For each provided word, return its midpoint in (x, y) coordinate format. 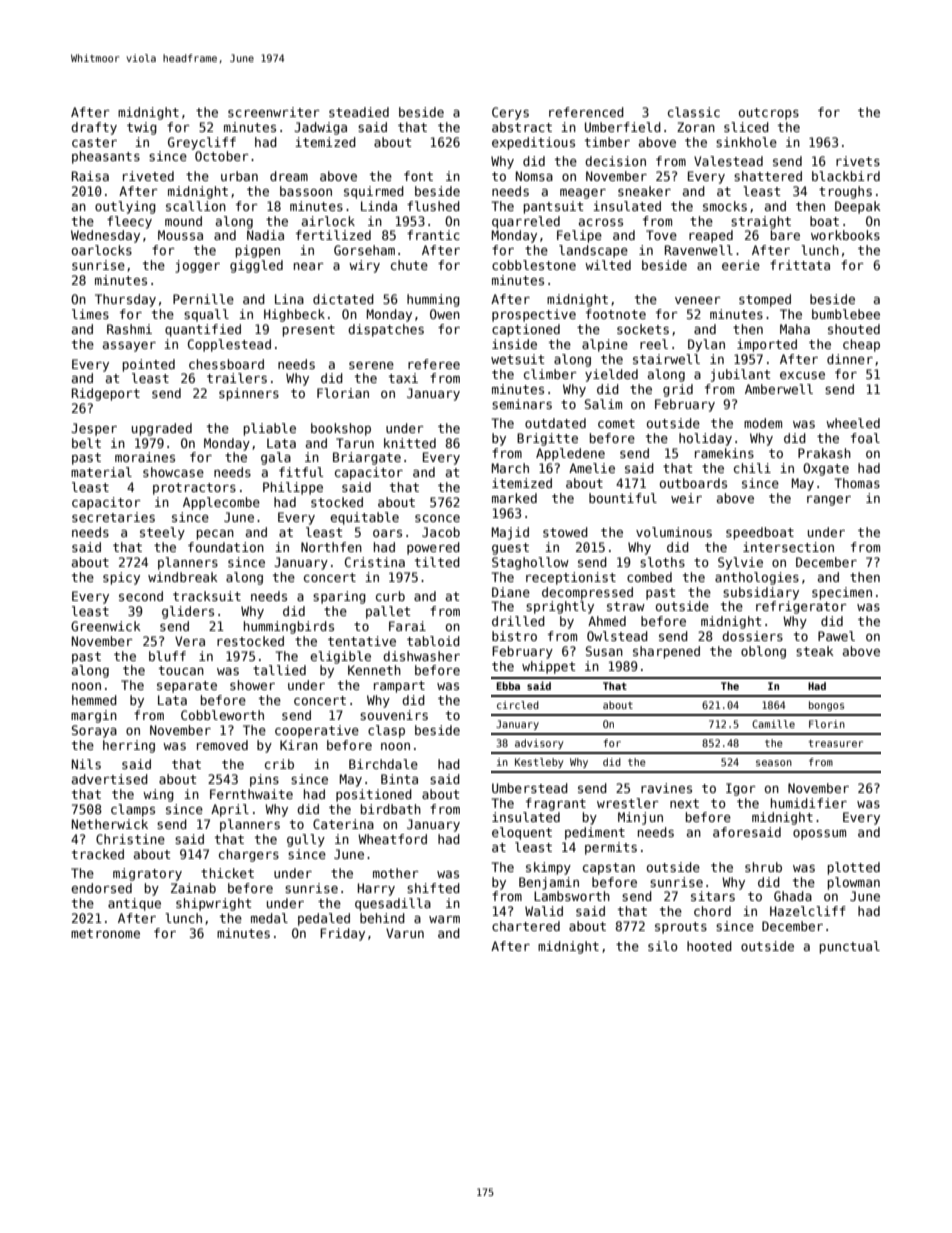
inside (514, 344)
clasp (386, 731)
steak (815, 651)
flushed (433, 206)
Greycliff (202, 143)
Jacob (441, 532)
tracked (97, 854)
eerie (741, 265)
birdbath (391, 809)
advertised (110, 779)
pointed (149, 365)
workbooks (845, 235)
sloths (662, 562)
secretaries (113, 517)
